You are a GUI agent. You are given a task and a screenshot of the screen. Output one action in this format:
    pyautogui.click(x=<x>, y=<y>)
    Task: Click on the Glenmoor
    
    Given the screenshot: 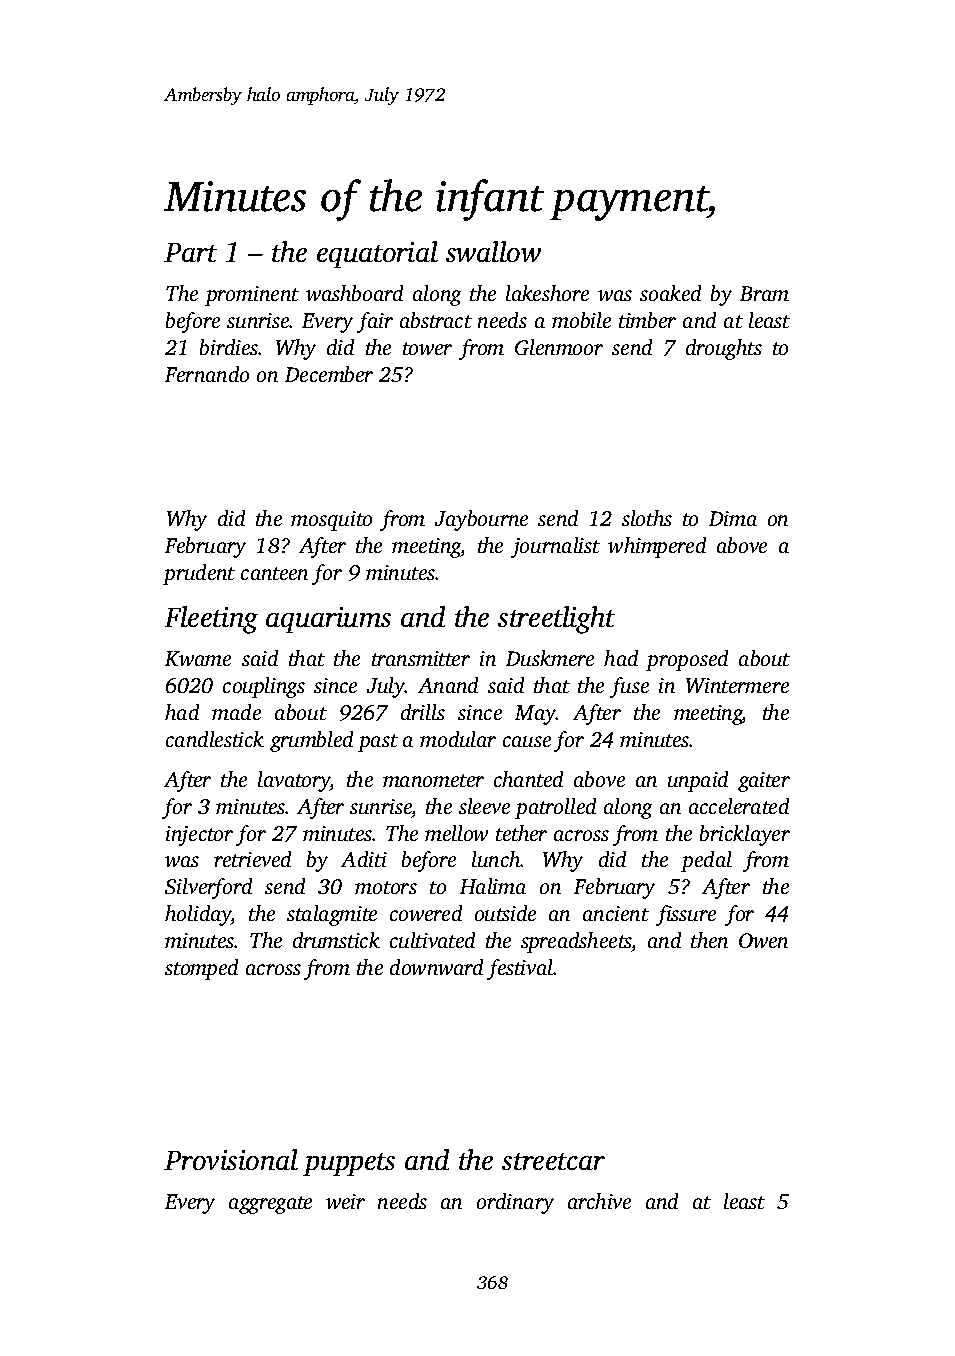 What is the action you would take?
    pyautogui.click(x=559, y=347)
